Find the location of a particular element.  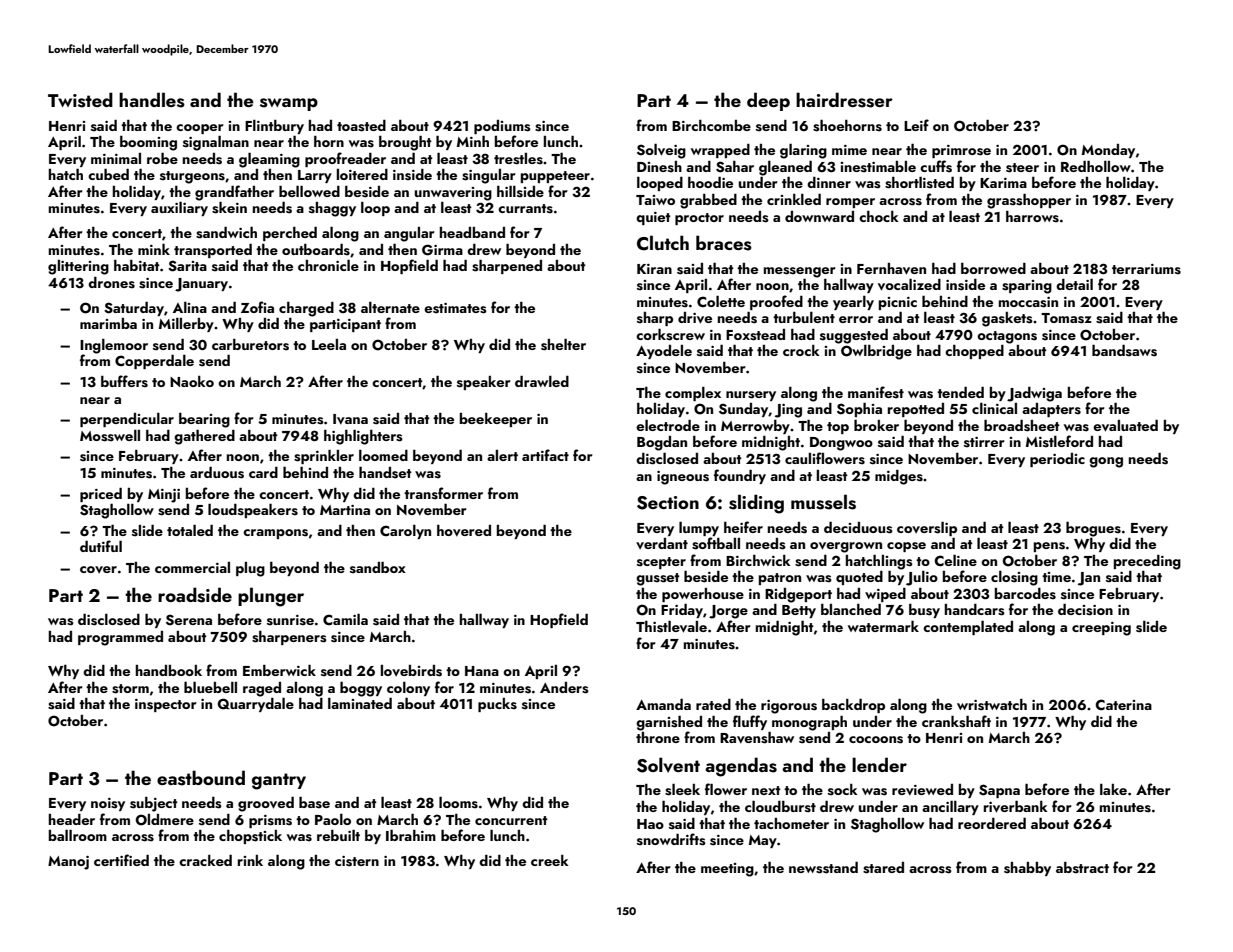

hairdresser is located at coordinates (844, 100).
